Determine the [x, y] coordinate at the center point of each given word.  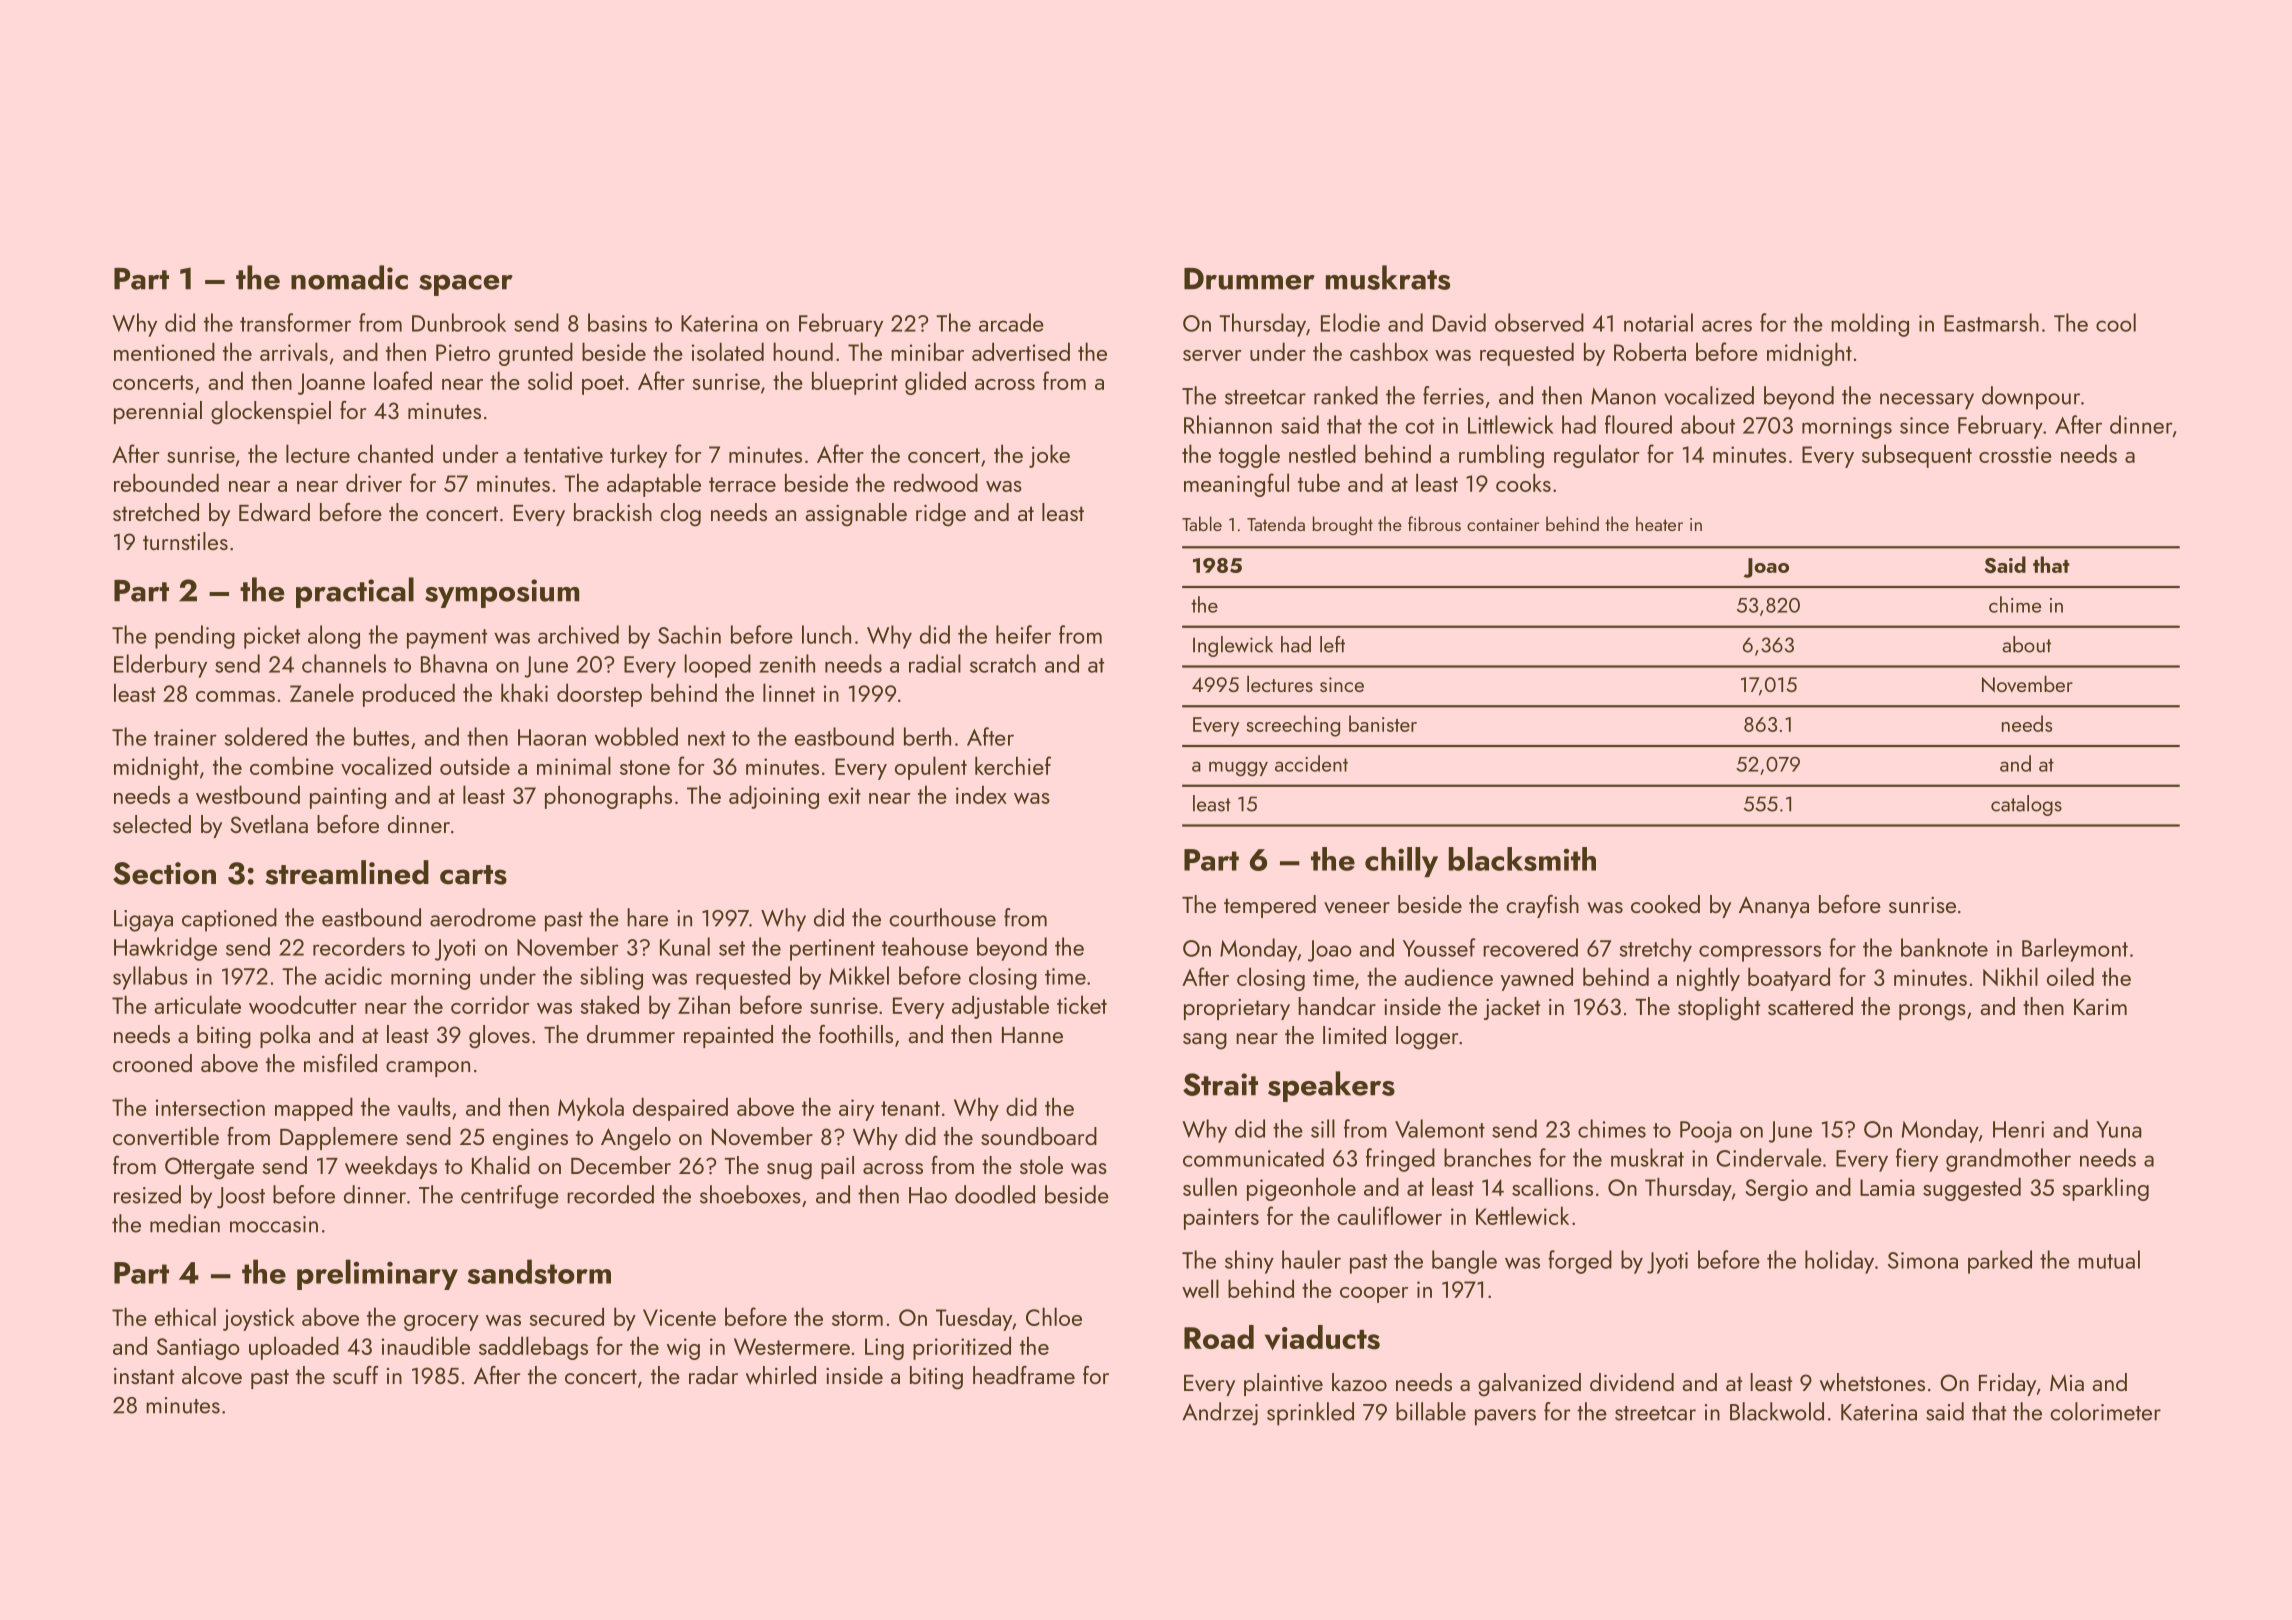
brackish [613, 512]
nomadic [349, 277]
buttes [381, 736]
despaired [680, 1109]
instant [144, 1376]
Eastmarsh [1991, 322]
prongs [1932, 1012]
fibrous [1434, 523]
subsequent [1917, 456]
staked [609, 1004]
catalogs [2026, 805]
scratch [1003, 663]
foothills [856, 1034]
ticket [1082, 1004]
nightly [1708, 979]
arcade [1011, 322]
